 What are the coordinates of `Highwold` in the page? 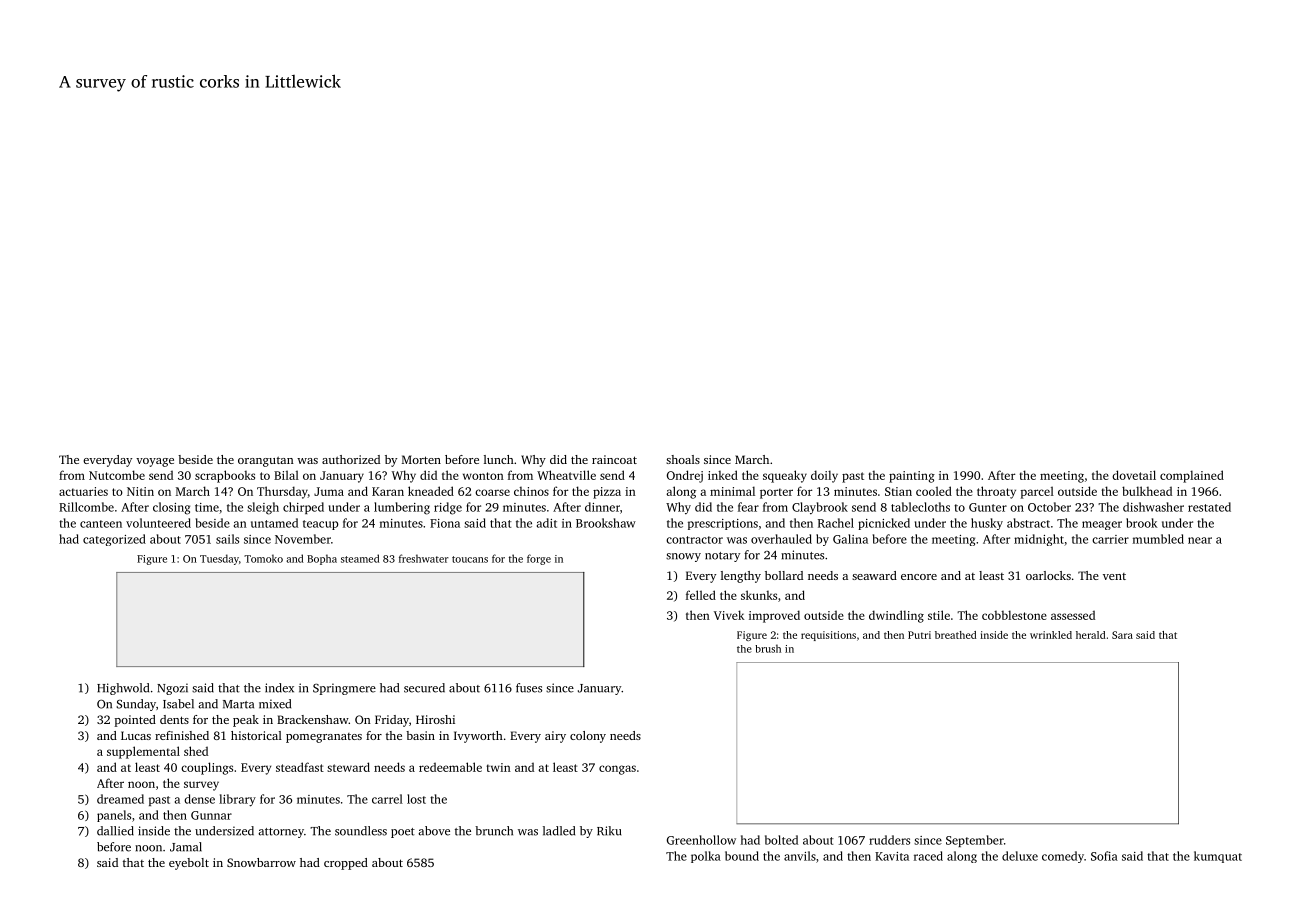 It's located at (123, 689).
